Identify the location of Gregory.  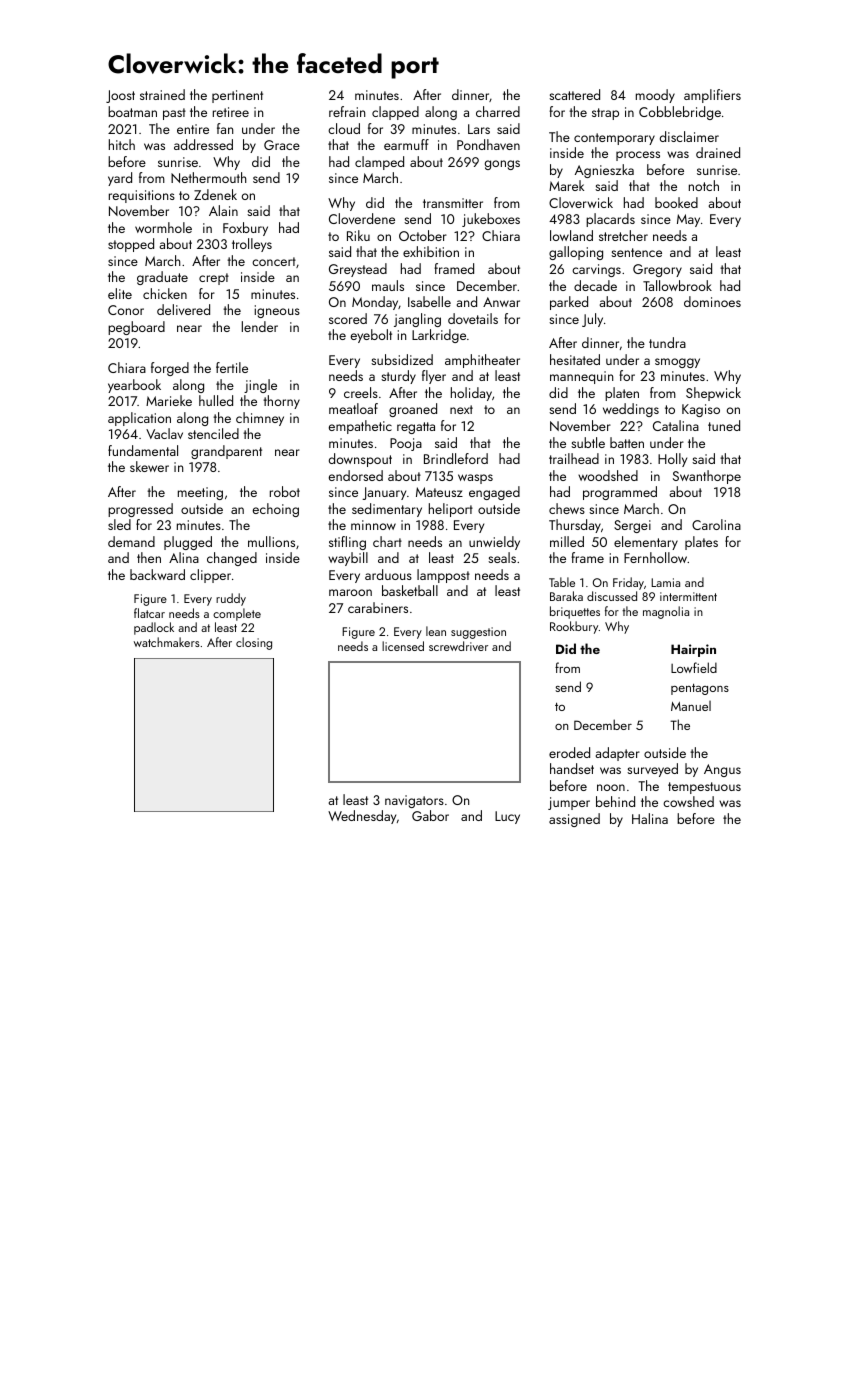
(657, 270).
